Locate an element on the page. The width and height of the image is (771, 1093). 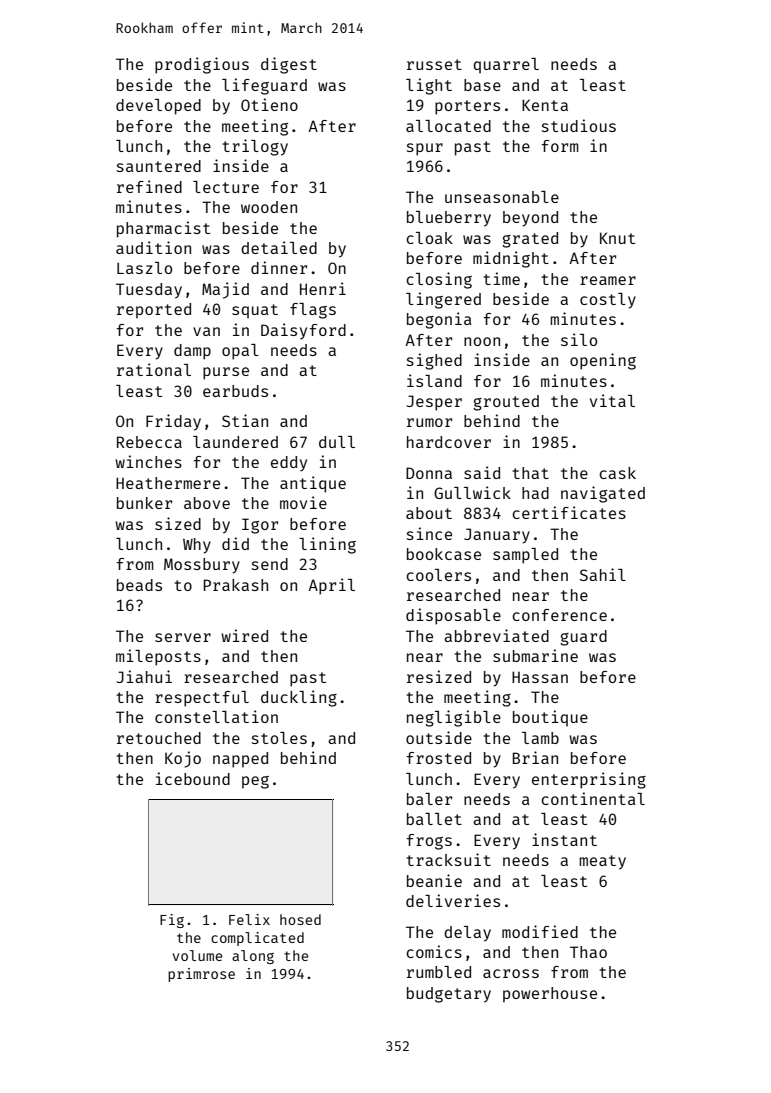
Heathermere is located at coordinates (168, 483).
